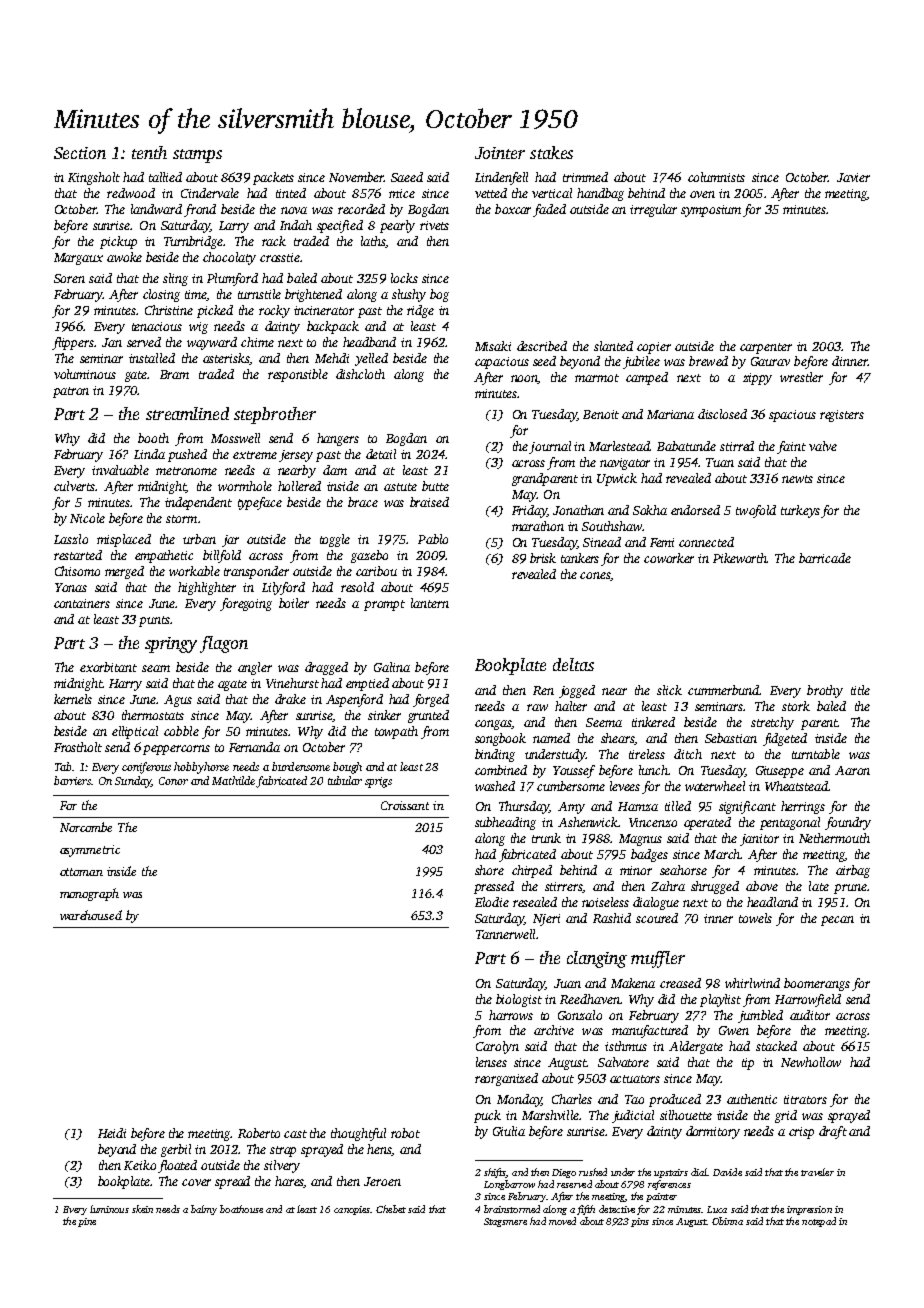 Image resolution: width=924 pixels, height=1308 pixels. I want to click on Jointer, so click(500, 153).
